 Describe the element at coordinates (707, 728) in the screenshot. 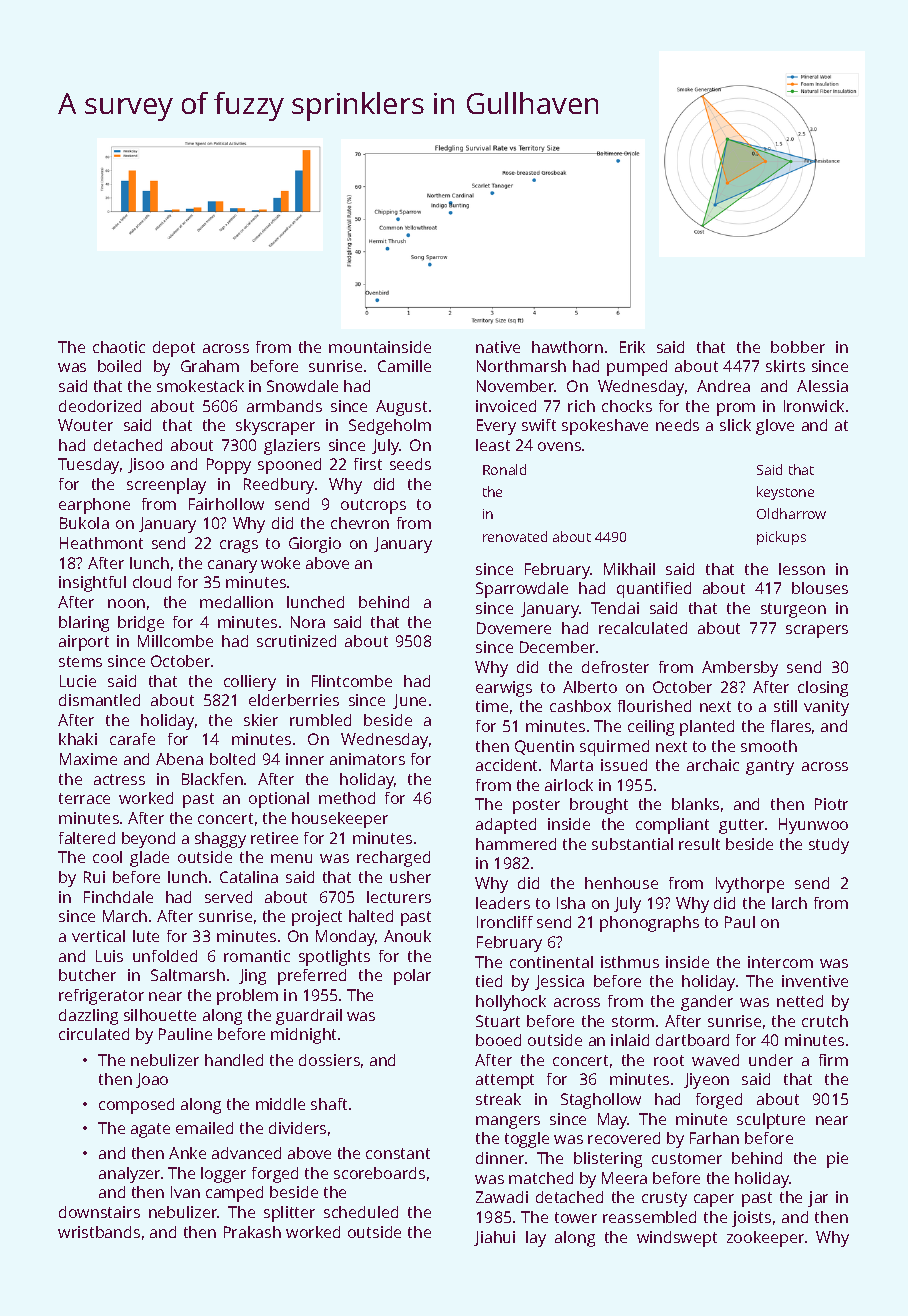

I see `planted` at that location.
